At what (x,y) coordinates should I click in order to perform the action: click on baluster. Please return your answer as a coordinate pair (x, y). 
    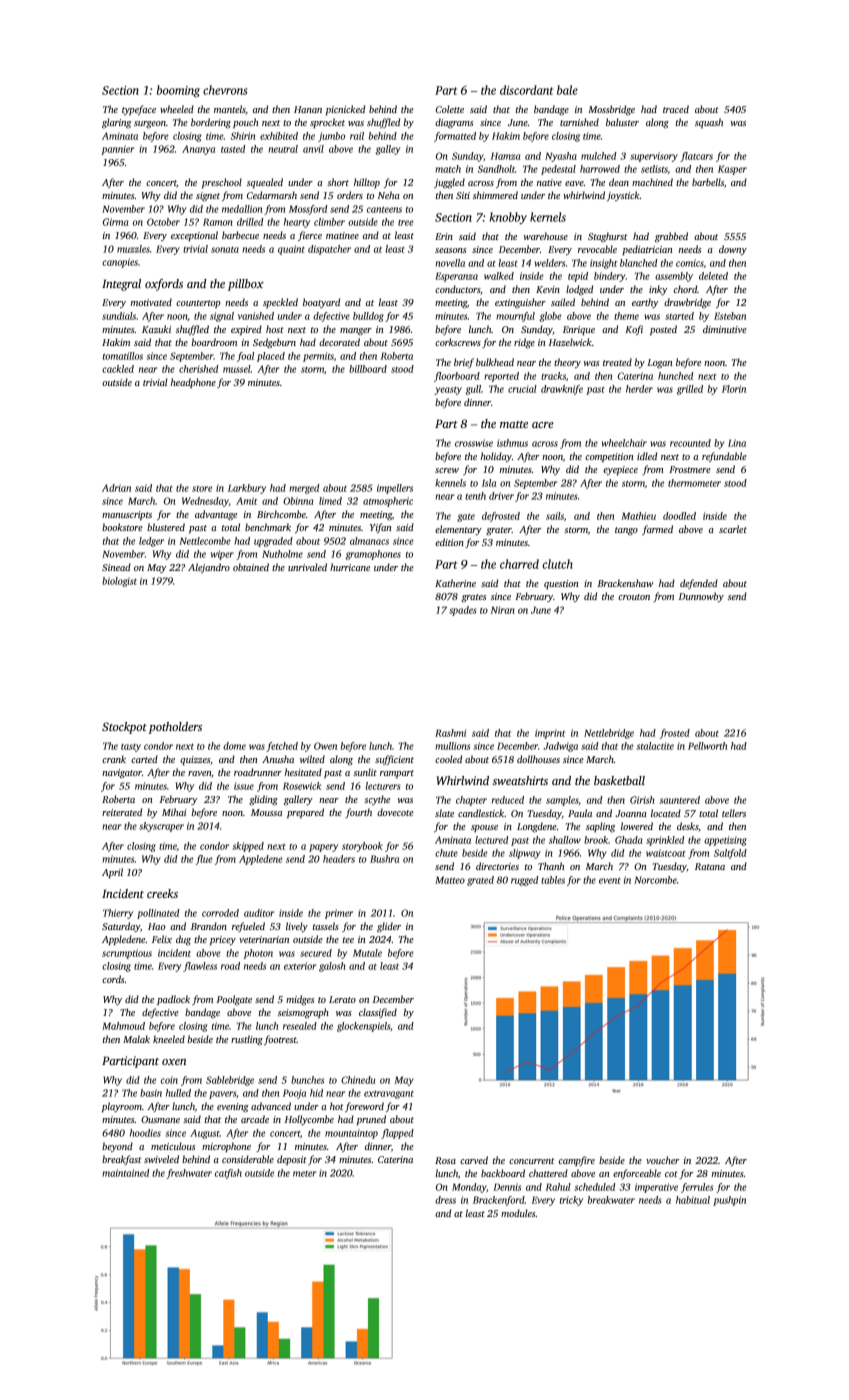
    Looking at the image, I should click on (622, 122).
